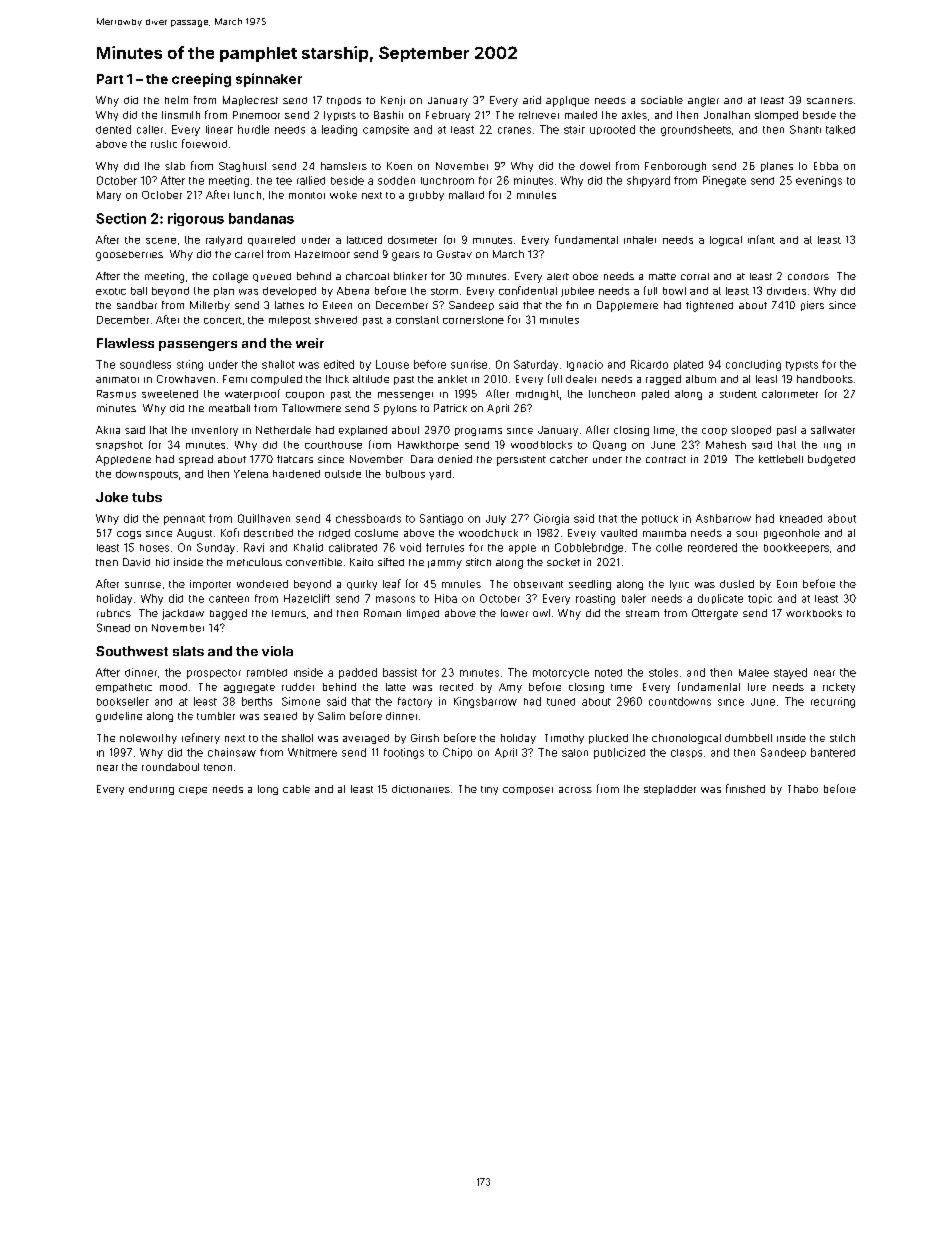  Describe the element at coordinates (662, 100) in the screenshot. I see `sociable` at that location.
